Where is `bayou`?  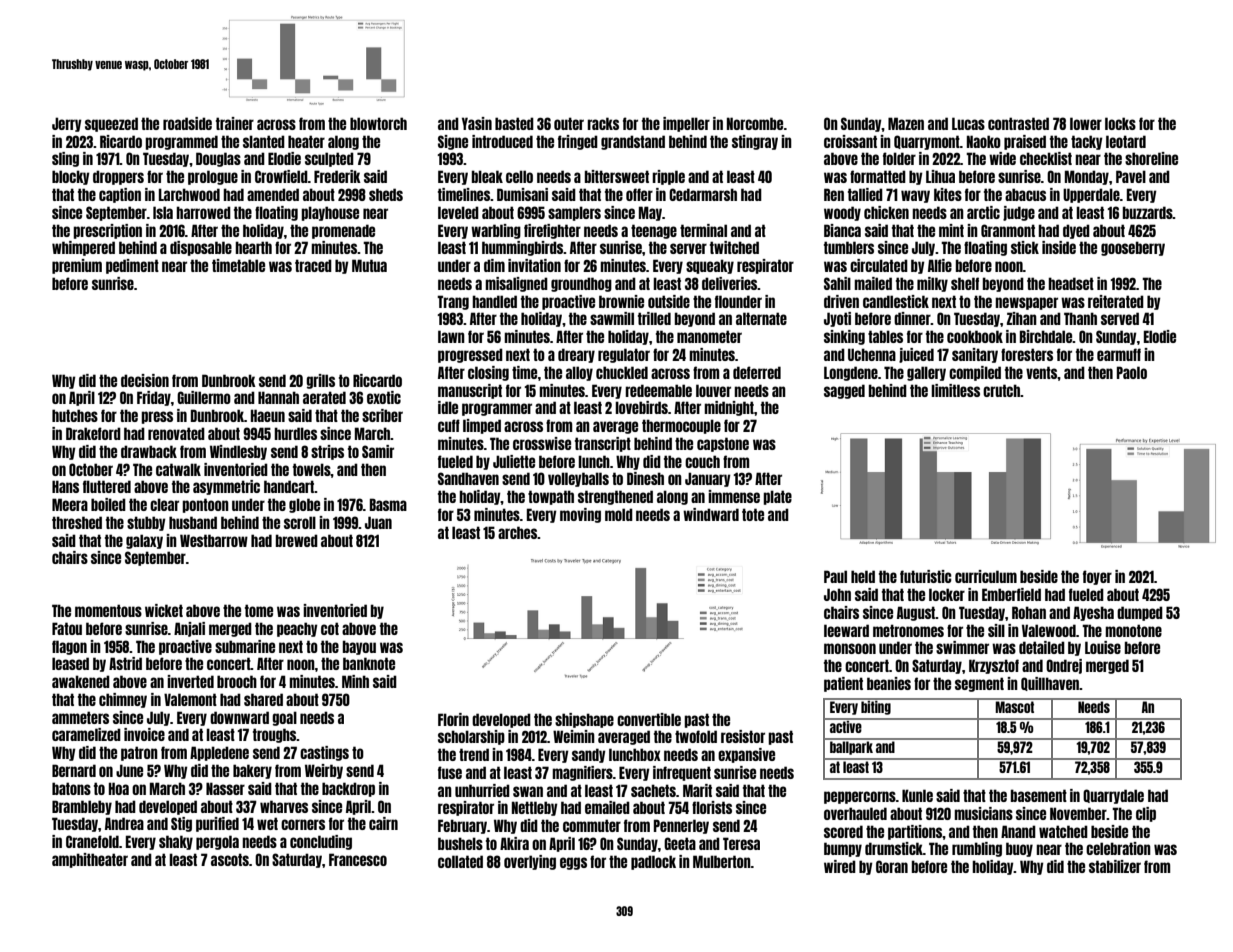
bayou is located at coordinates (359, 647).
